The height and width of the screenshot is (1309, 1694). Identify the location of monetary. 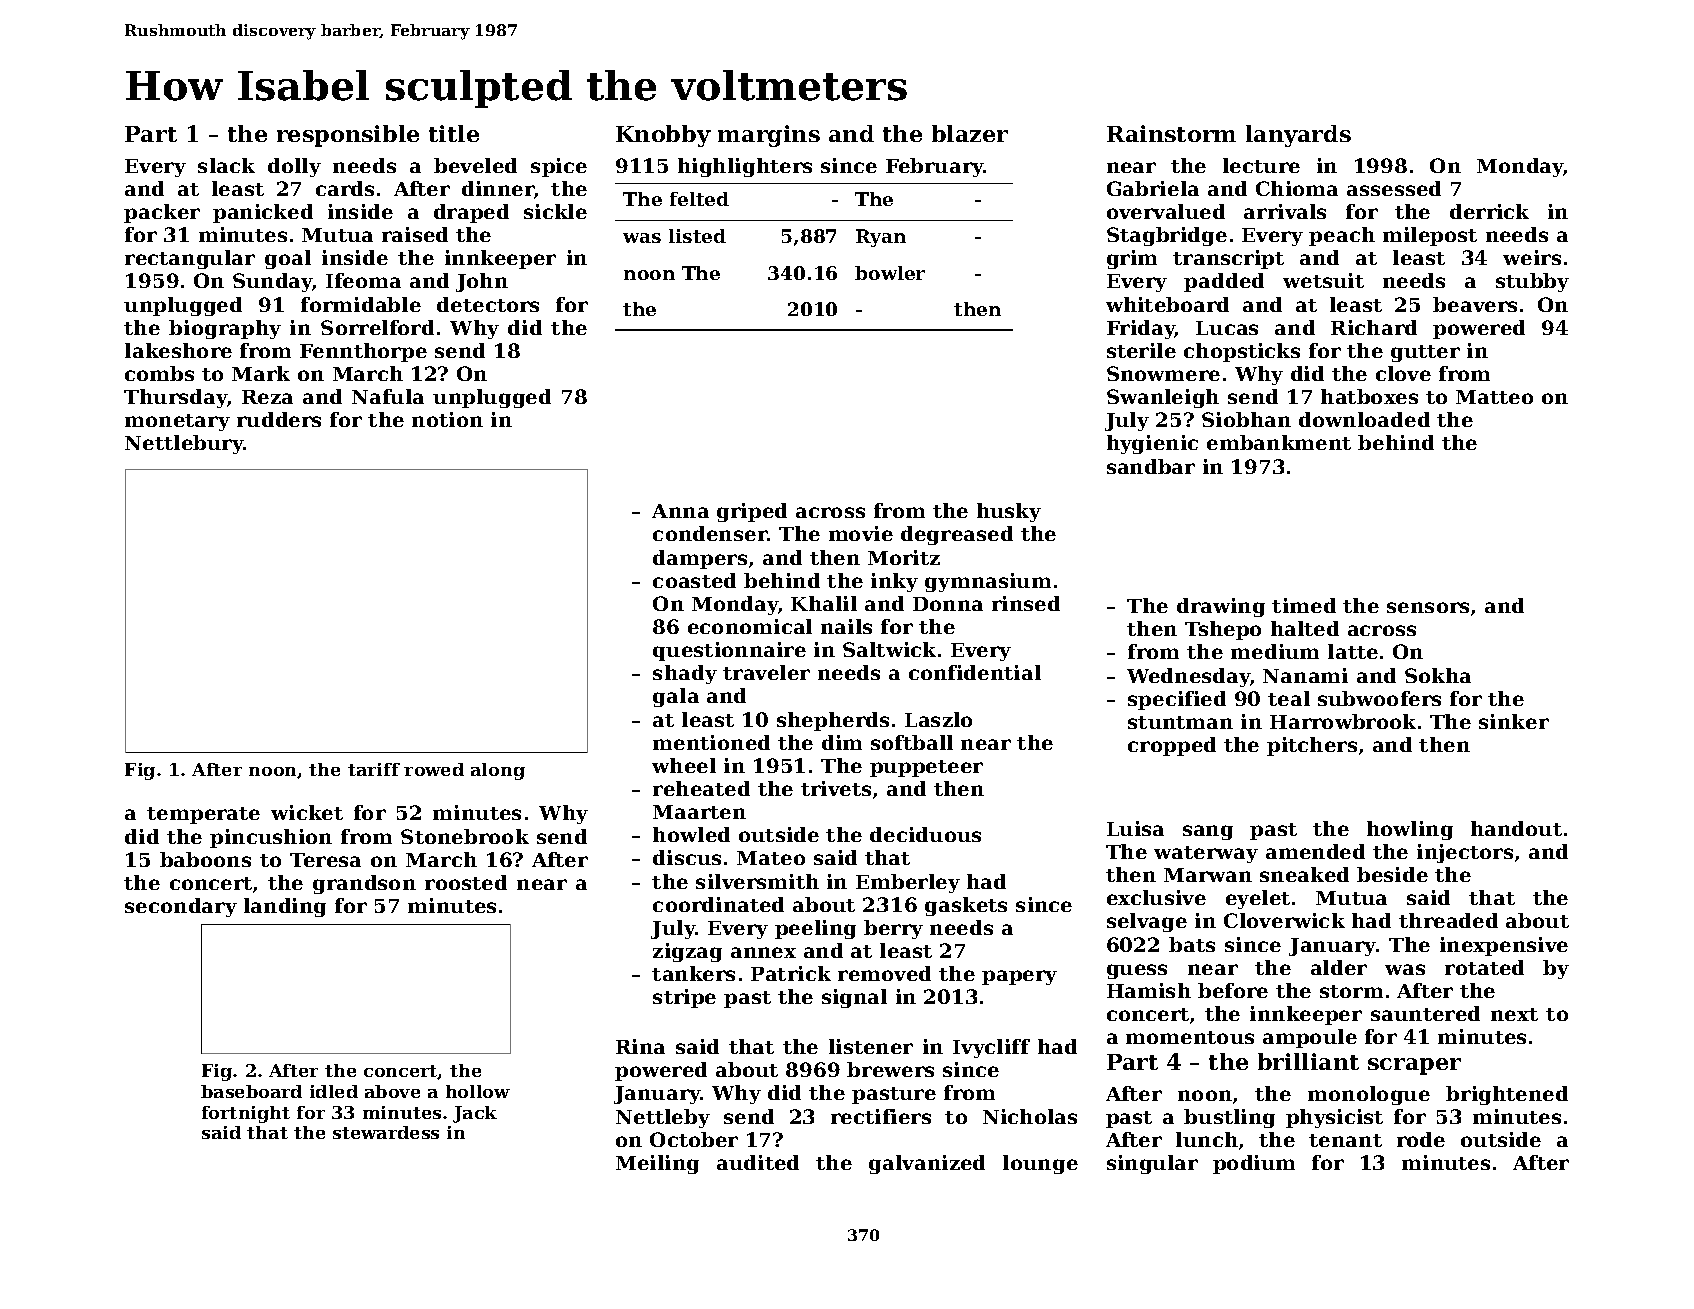
(177, 422).
